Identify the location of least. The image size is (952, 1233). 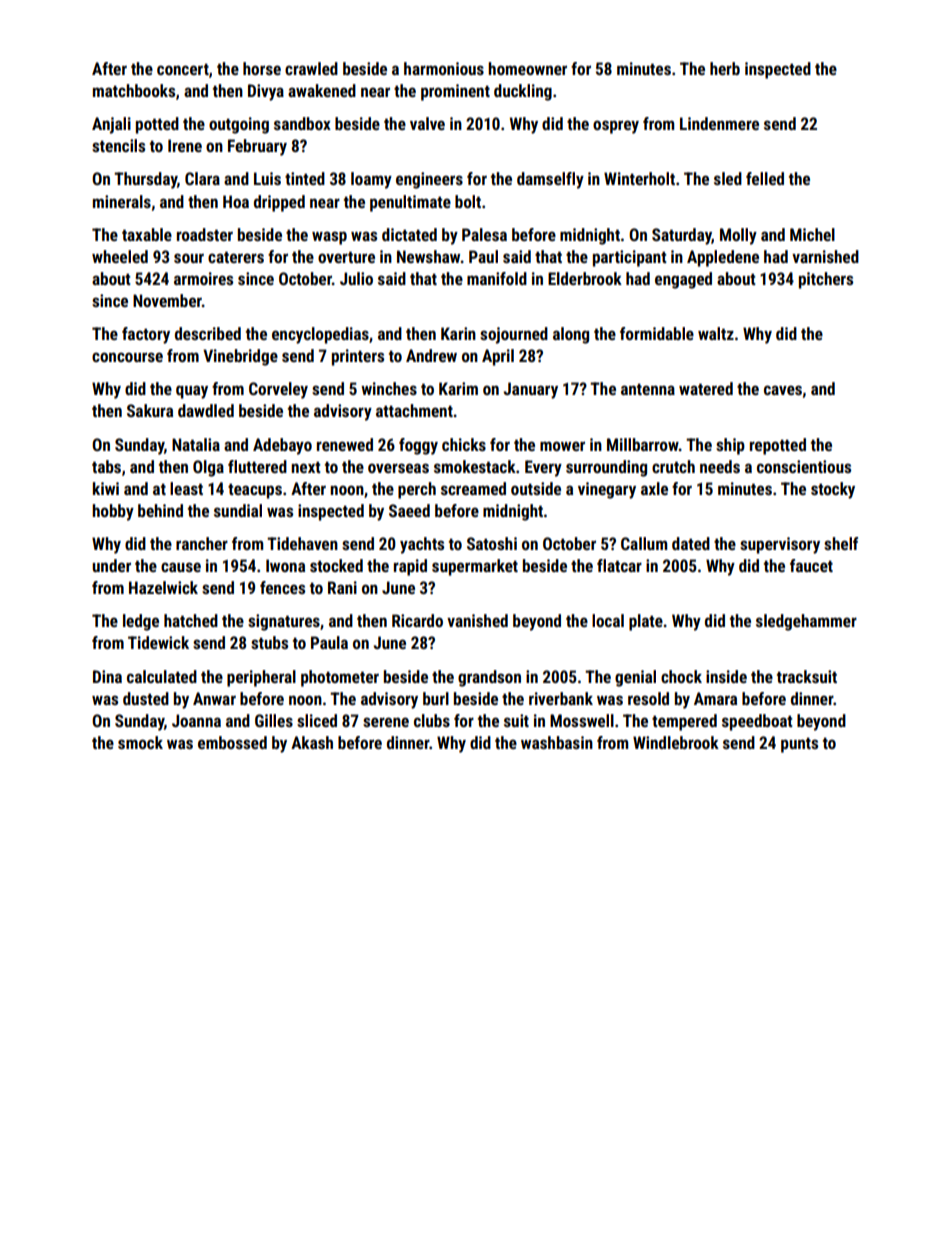
(186, 488).
